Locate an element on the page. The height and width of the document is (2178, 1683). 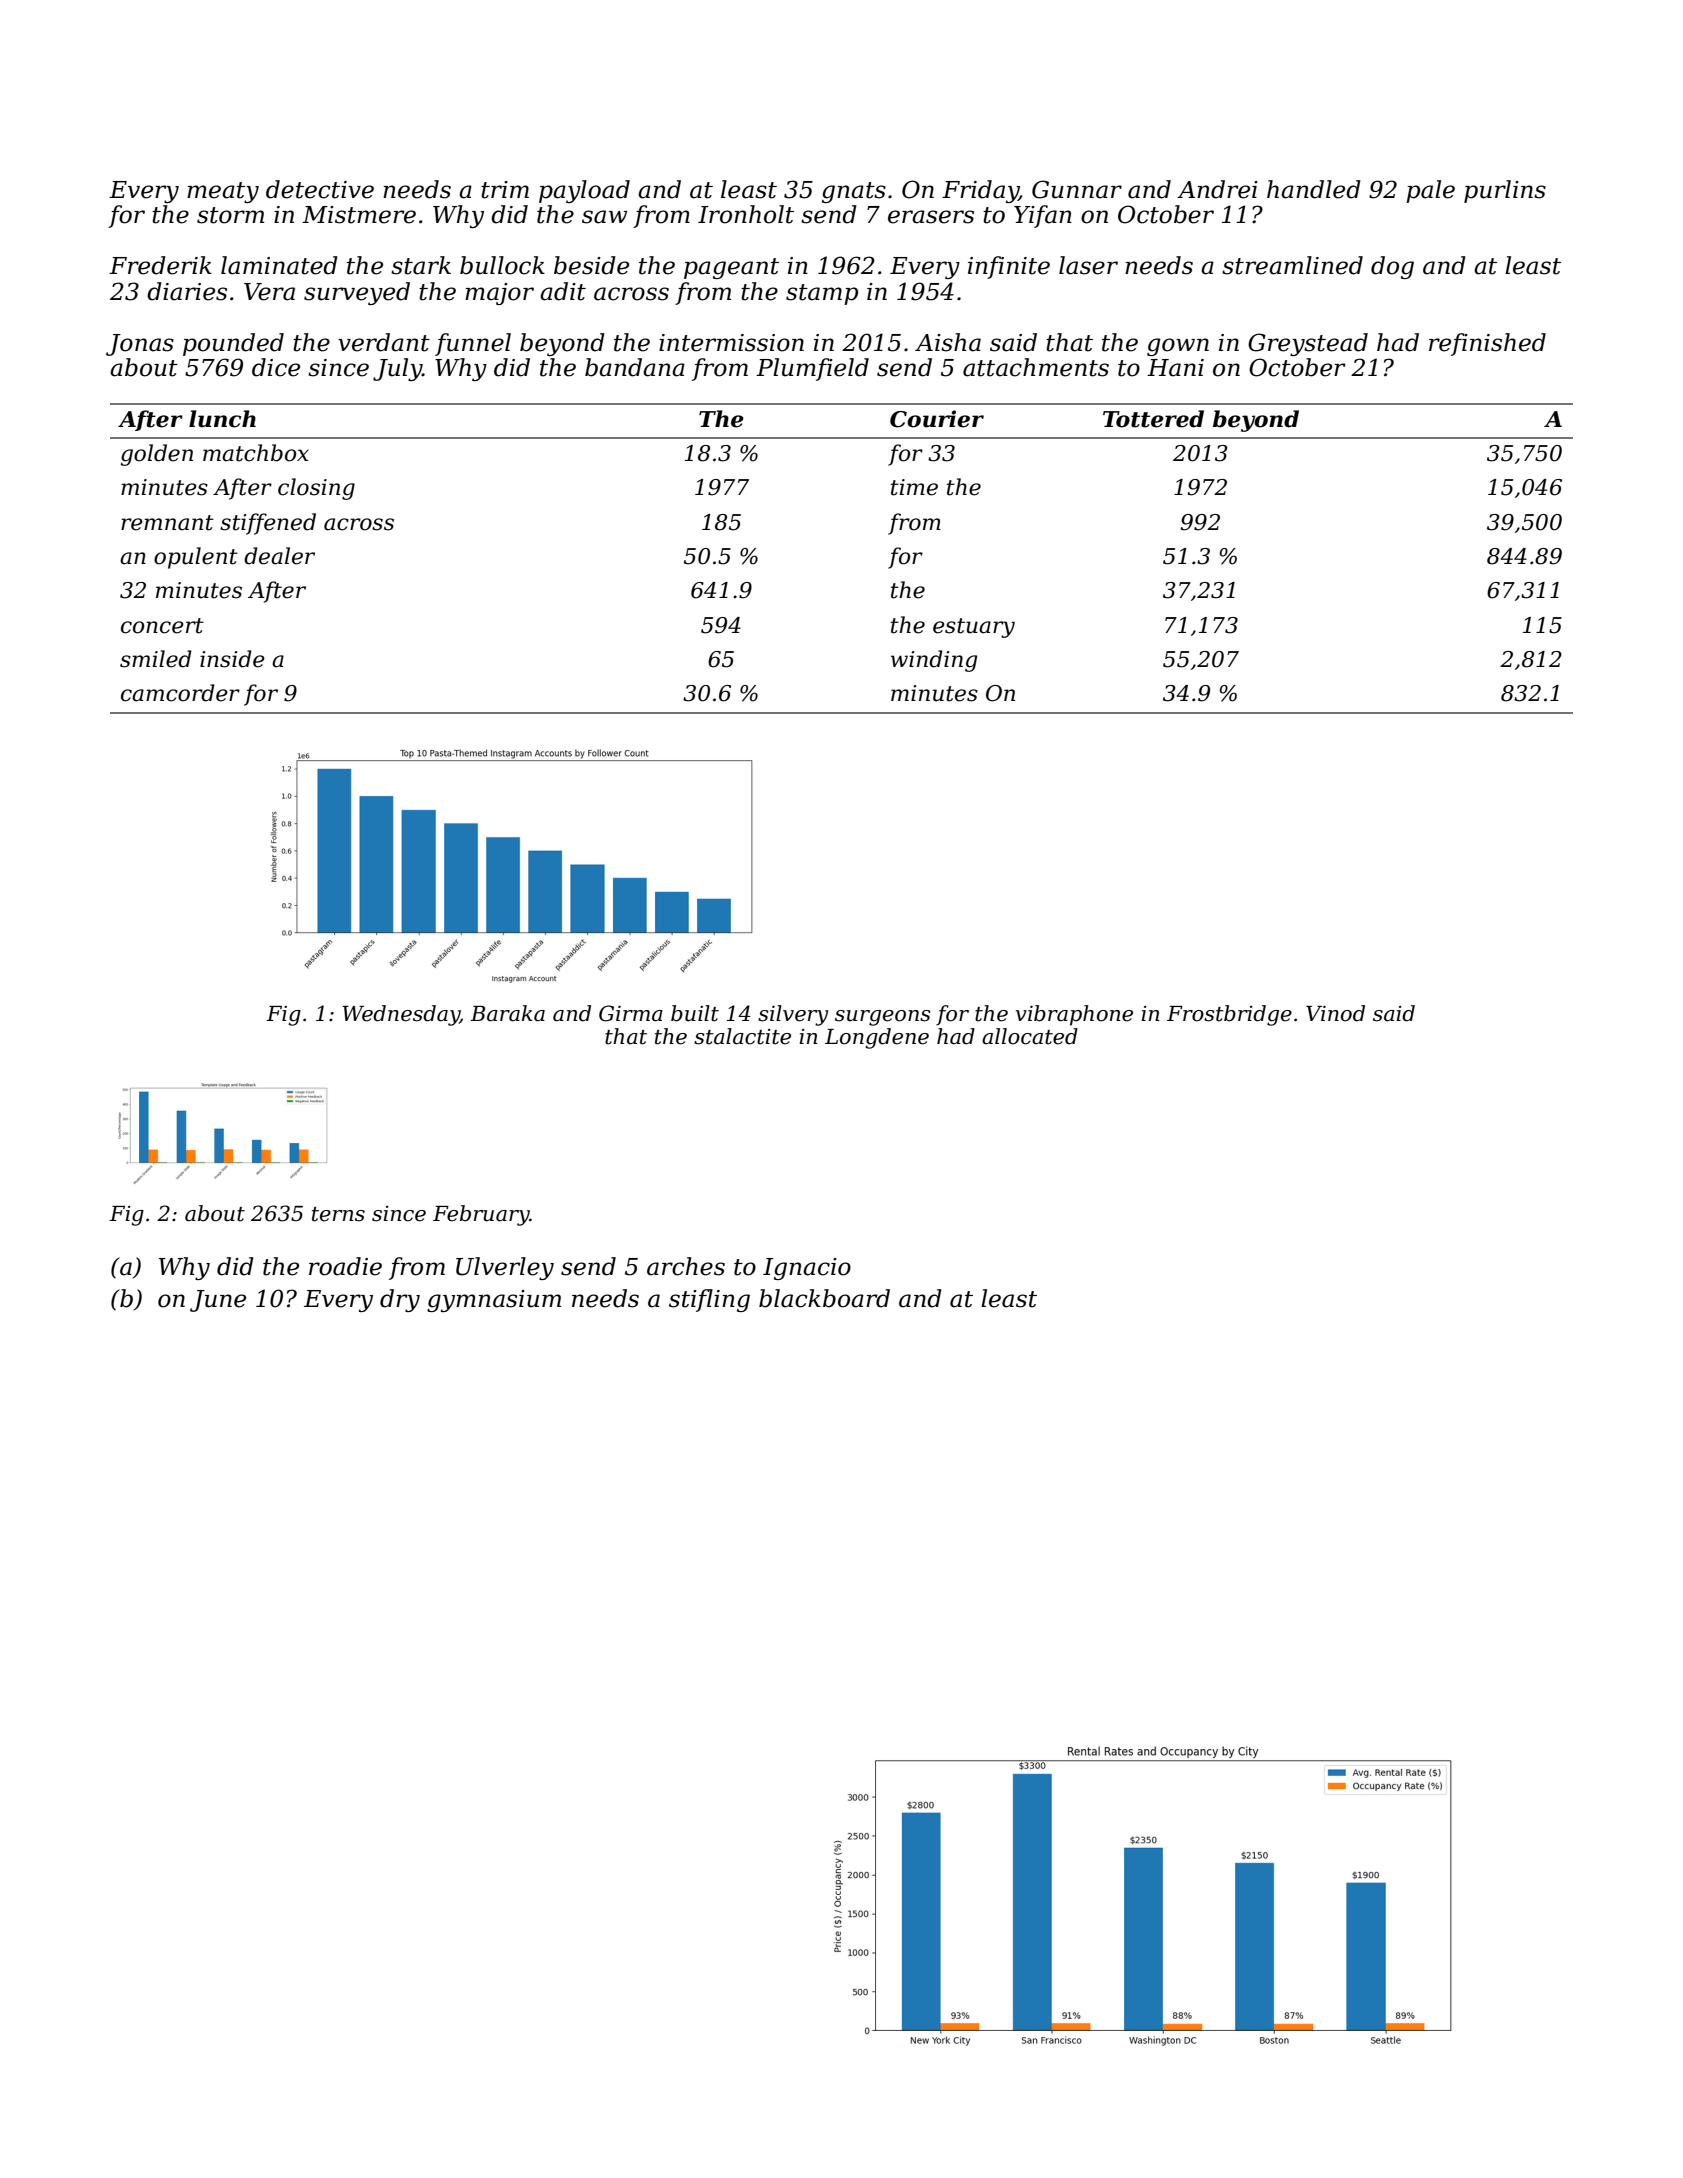
payload is located at coordinates (584, 191).
